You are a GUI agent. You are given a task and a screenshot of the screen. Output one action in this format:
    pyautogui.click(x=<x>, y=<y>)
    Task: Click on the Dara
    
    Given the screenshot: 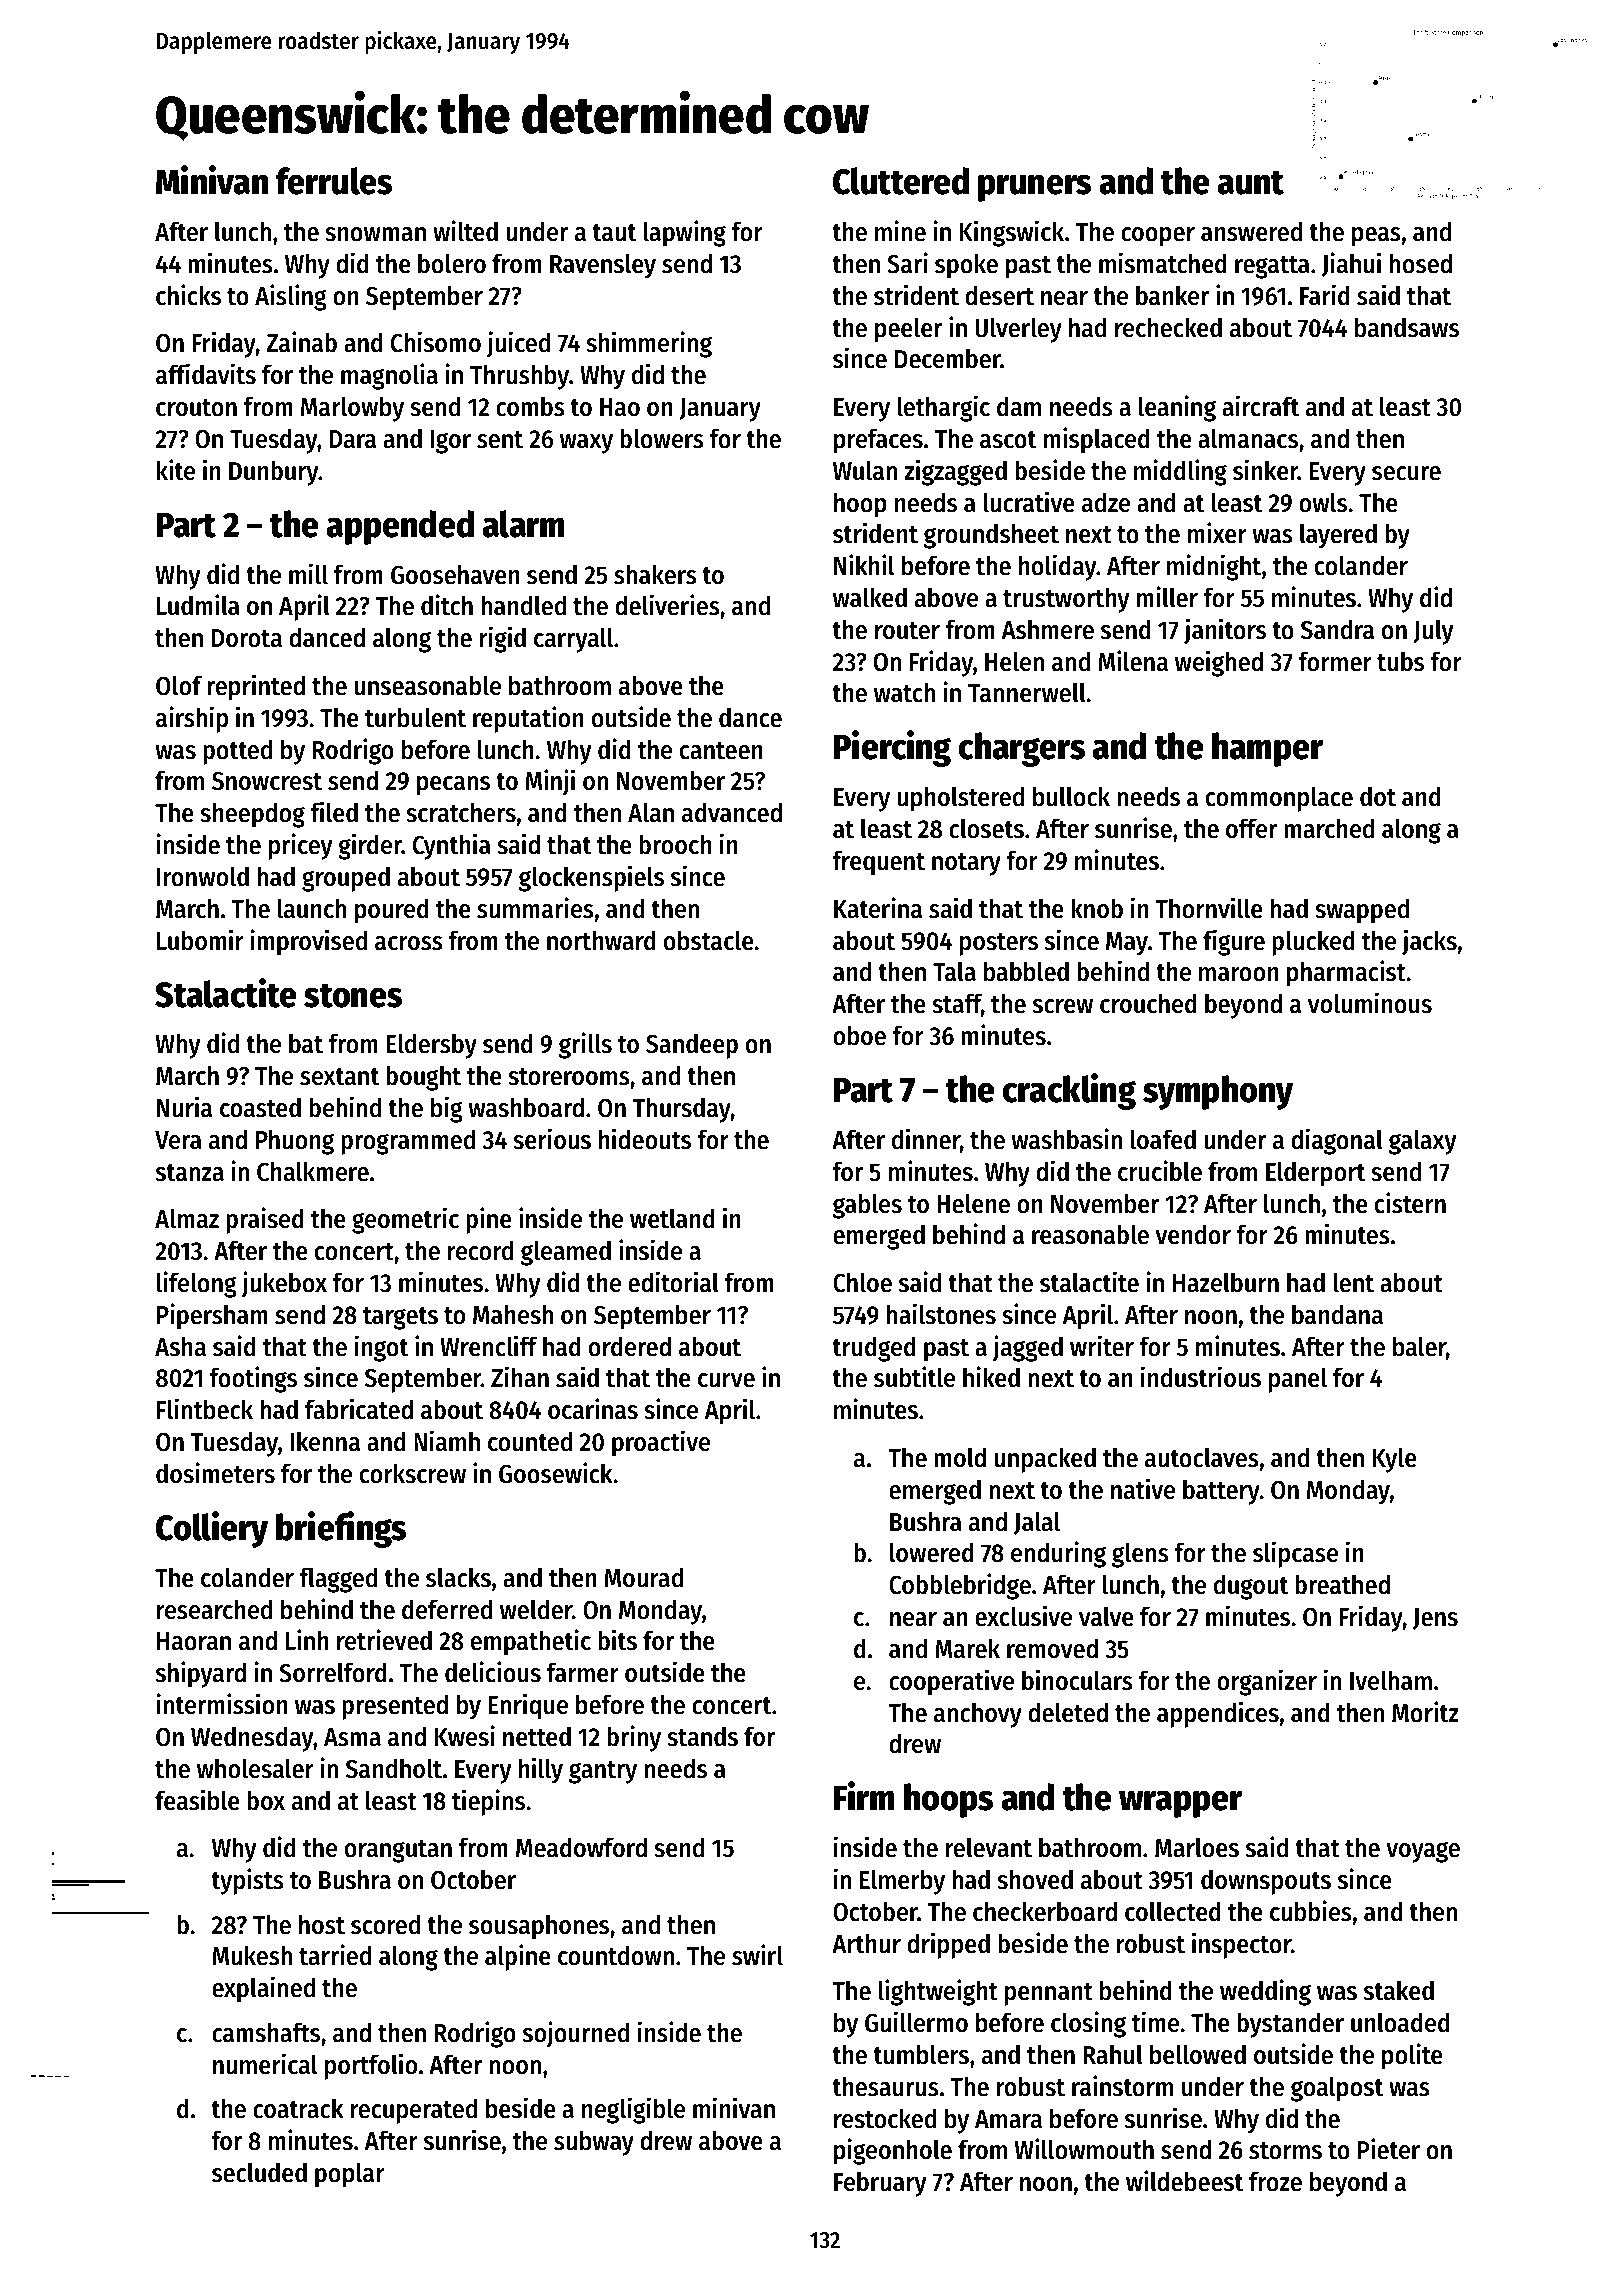 What is the action you would take?
    pyautogui.click(x=353, y=439)
